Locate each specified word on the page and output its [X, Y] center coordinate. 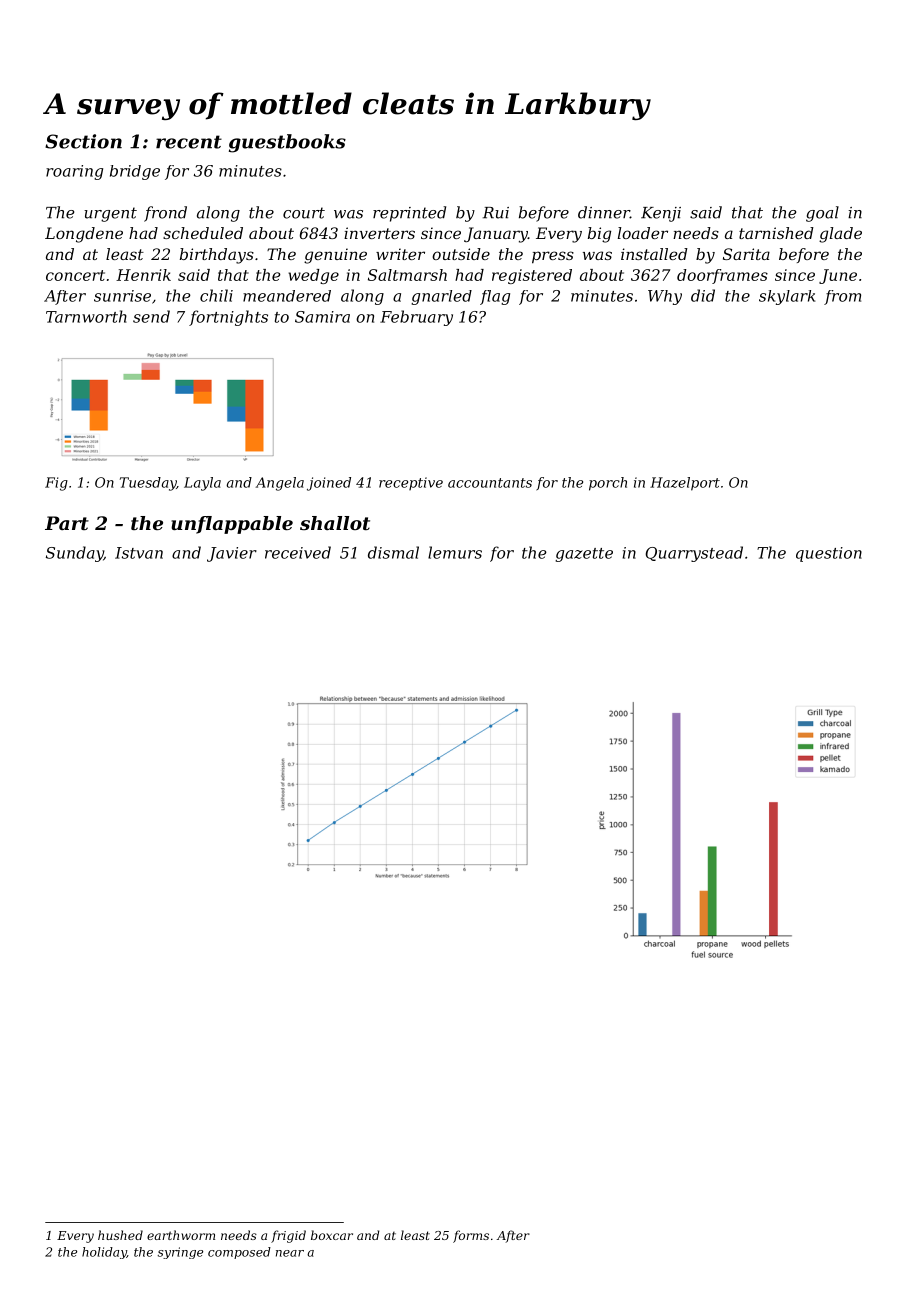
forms [471, 1236]
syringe [180, 1253]
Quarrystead [694, 554]
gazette [584, 555]
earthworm [181, 1235]
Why [665, 297]
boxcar [332, 1235]
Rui [496, 213]
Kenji [661, 214]
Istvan [139, 553]
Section [83, 141]
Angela [279, 484]
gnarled [441, 297]
